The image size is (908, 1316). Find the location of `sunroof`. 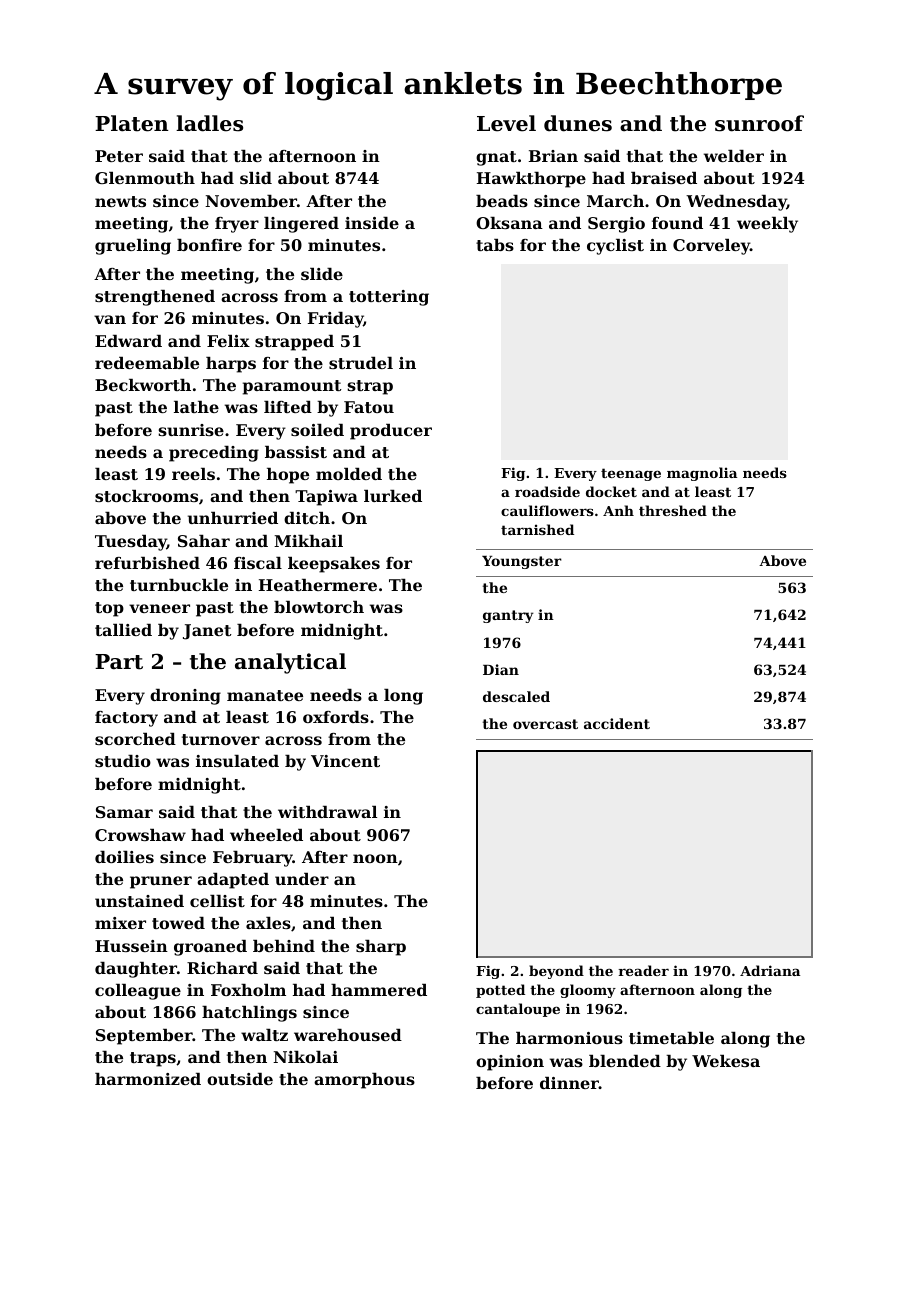

sunroof is located at coordinates (759, 123).
